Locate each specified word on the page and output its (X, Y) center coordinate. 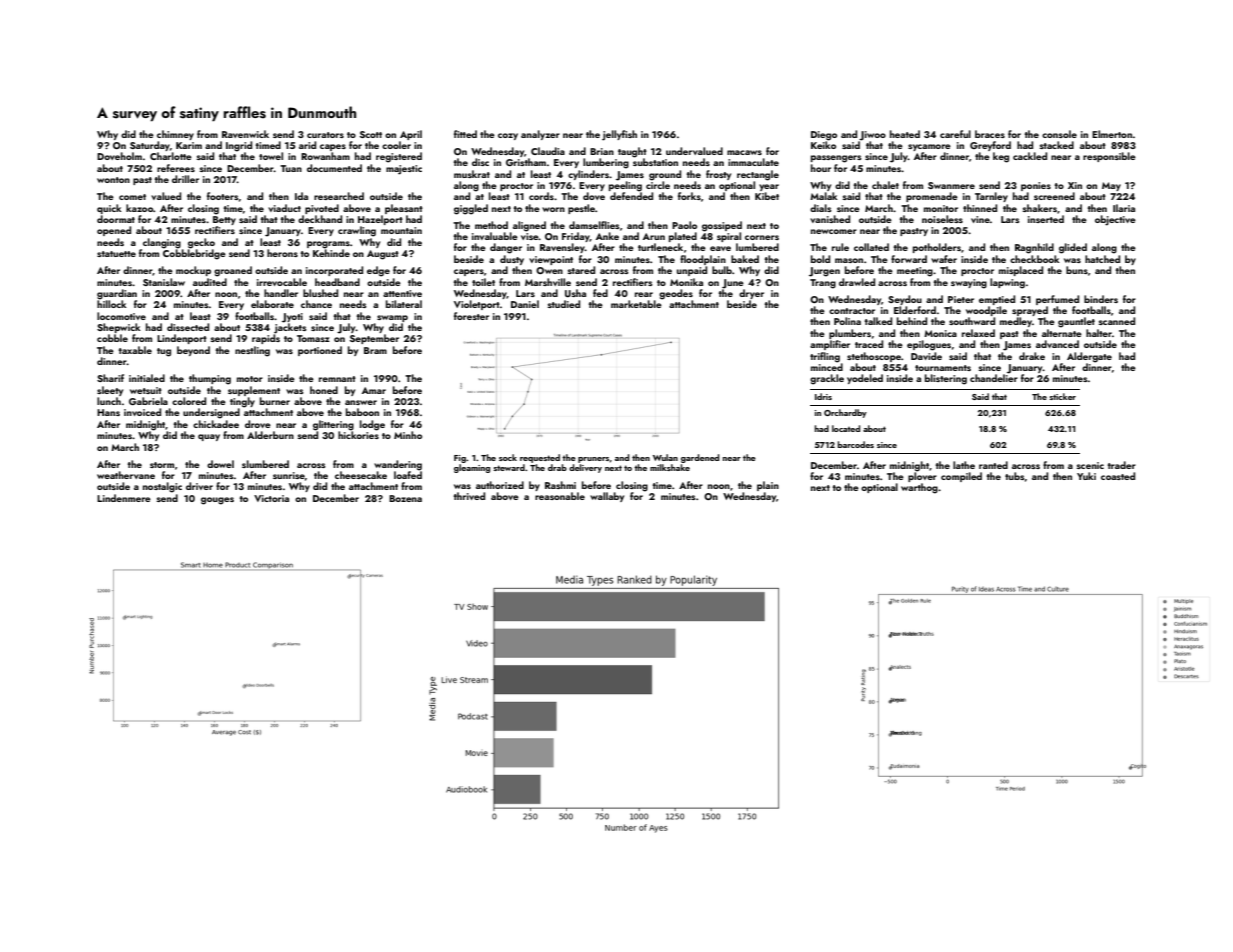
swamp (392, 318)
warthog (919, 488)
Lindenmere (124, 498)
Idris (823, 396)
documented (334, 168)
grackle (827, 379)
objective (1115, 220)
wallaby (607, 497)
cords (541, 196)
